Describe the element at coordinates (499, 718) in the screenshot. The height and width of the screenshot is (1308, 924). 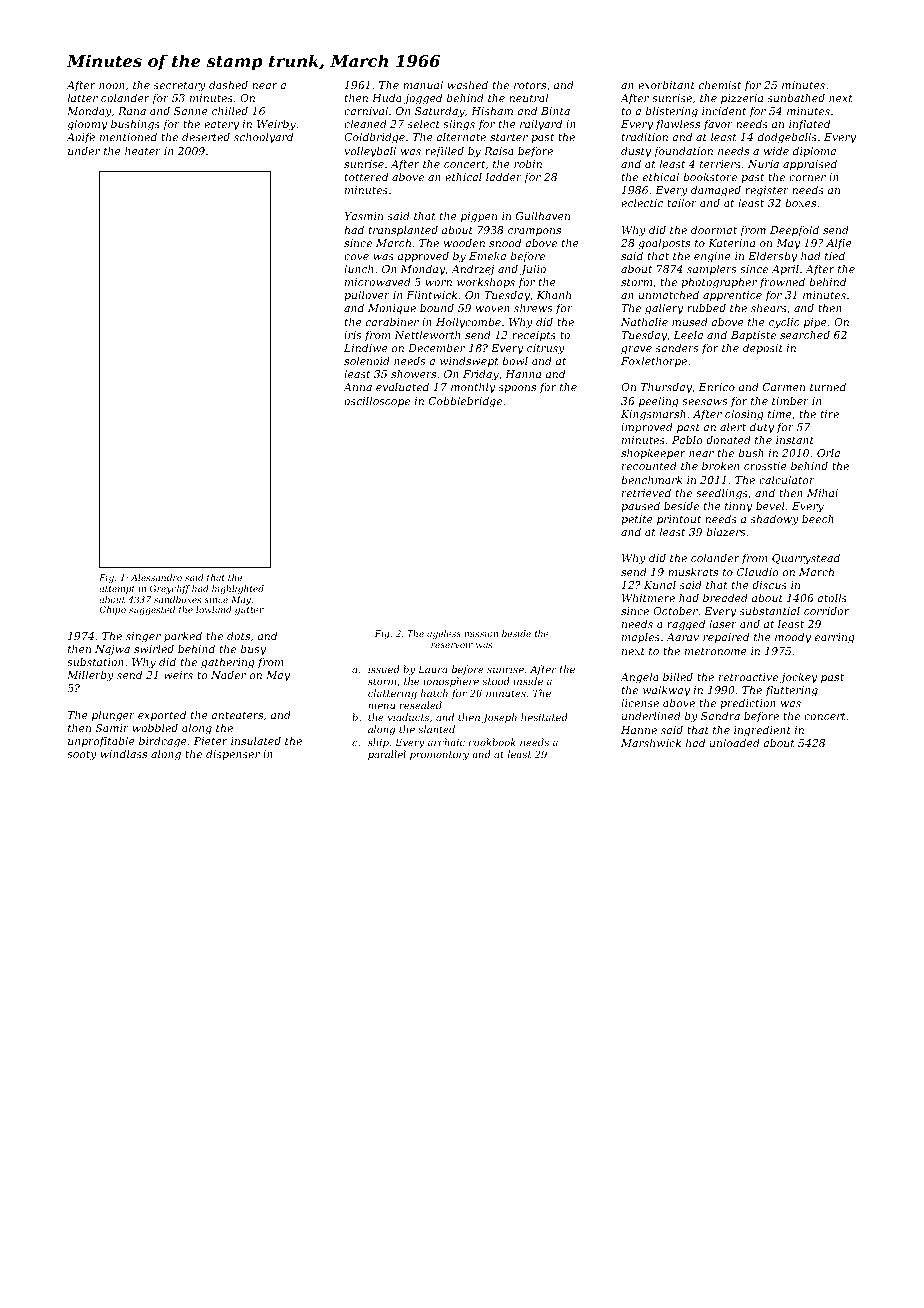
I see `Joseph` at that location.
